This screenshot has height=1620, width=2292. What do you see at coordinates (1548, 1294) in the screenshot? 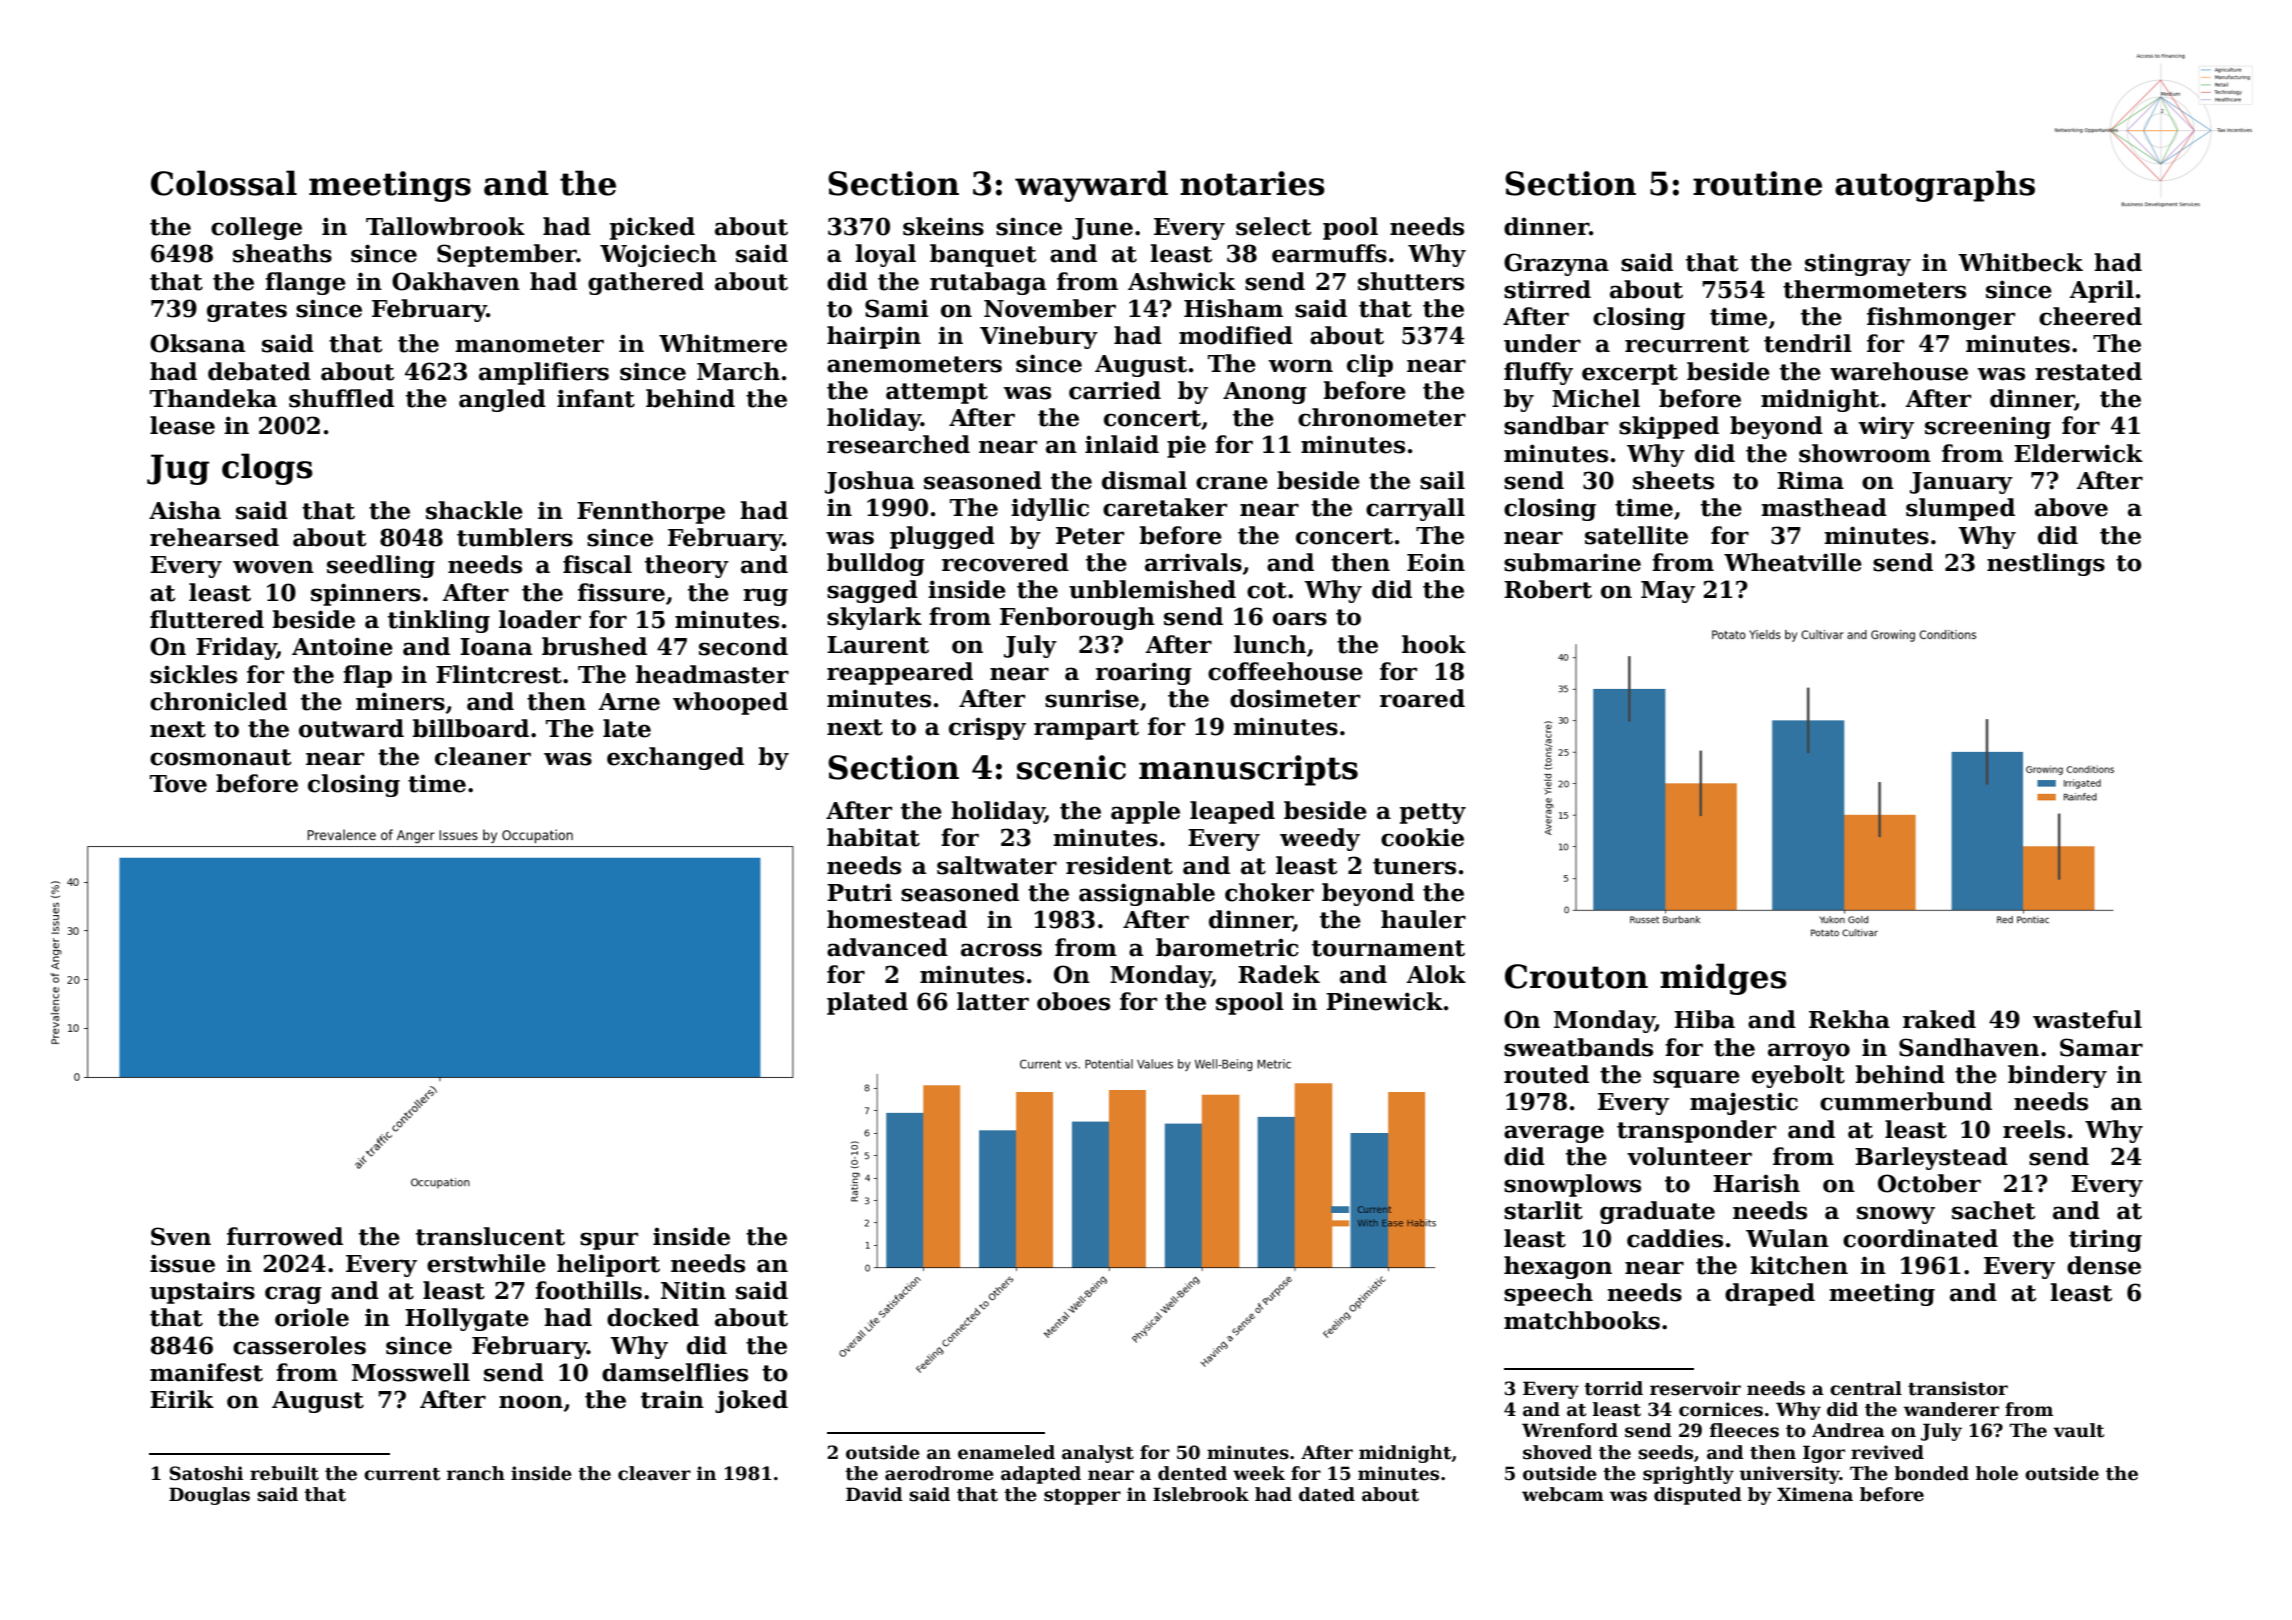
I see `speech` at bounding box center [1548, 1294].
